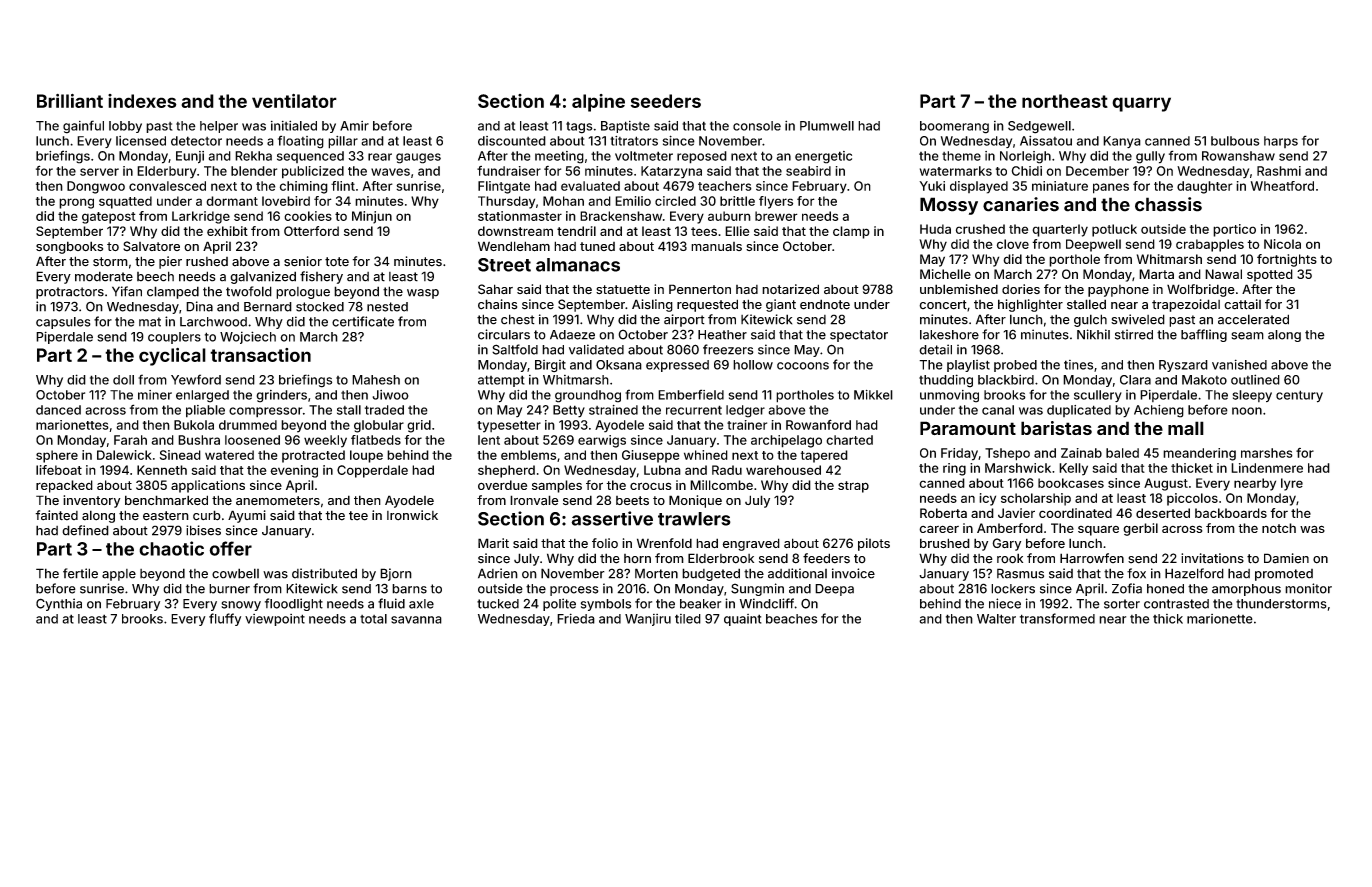 This screenshot has height=887, width=1372. I want to click on Brilliant, so click(70, 101).
